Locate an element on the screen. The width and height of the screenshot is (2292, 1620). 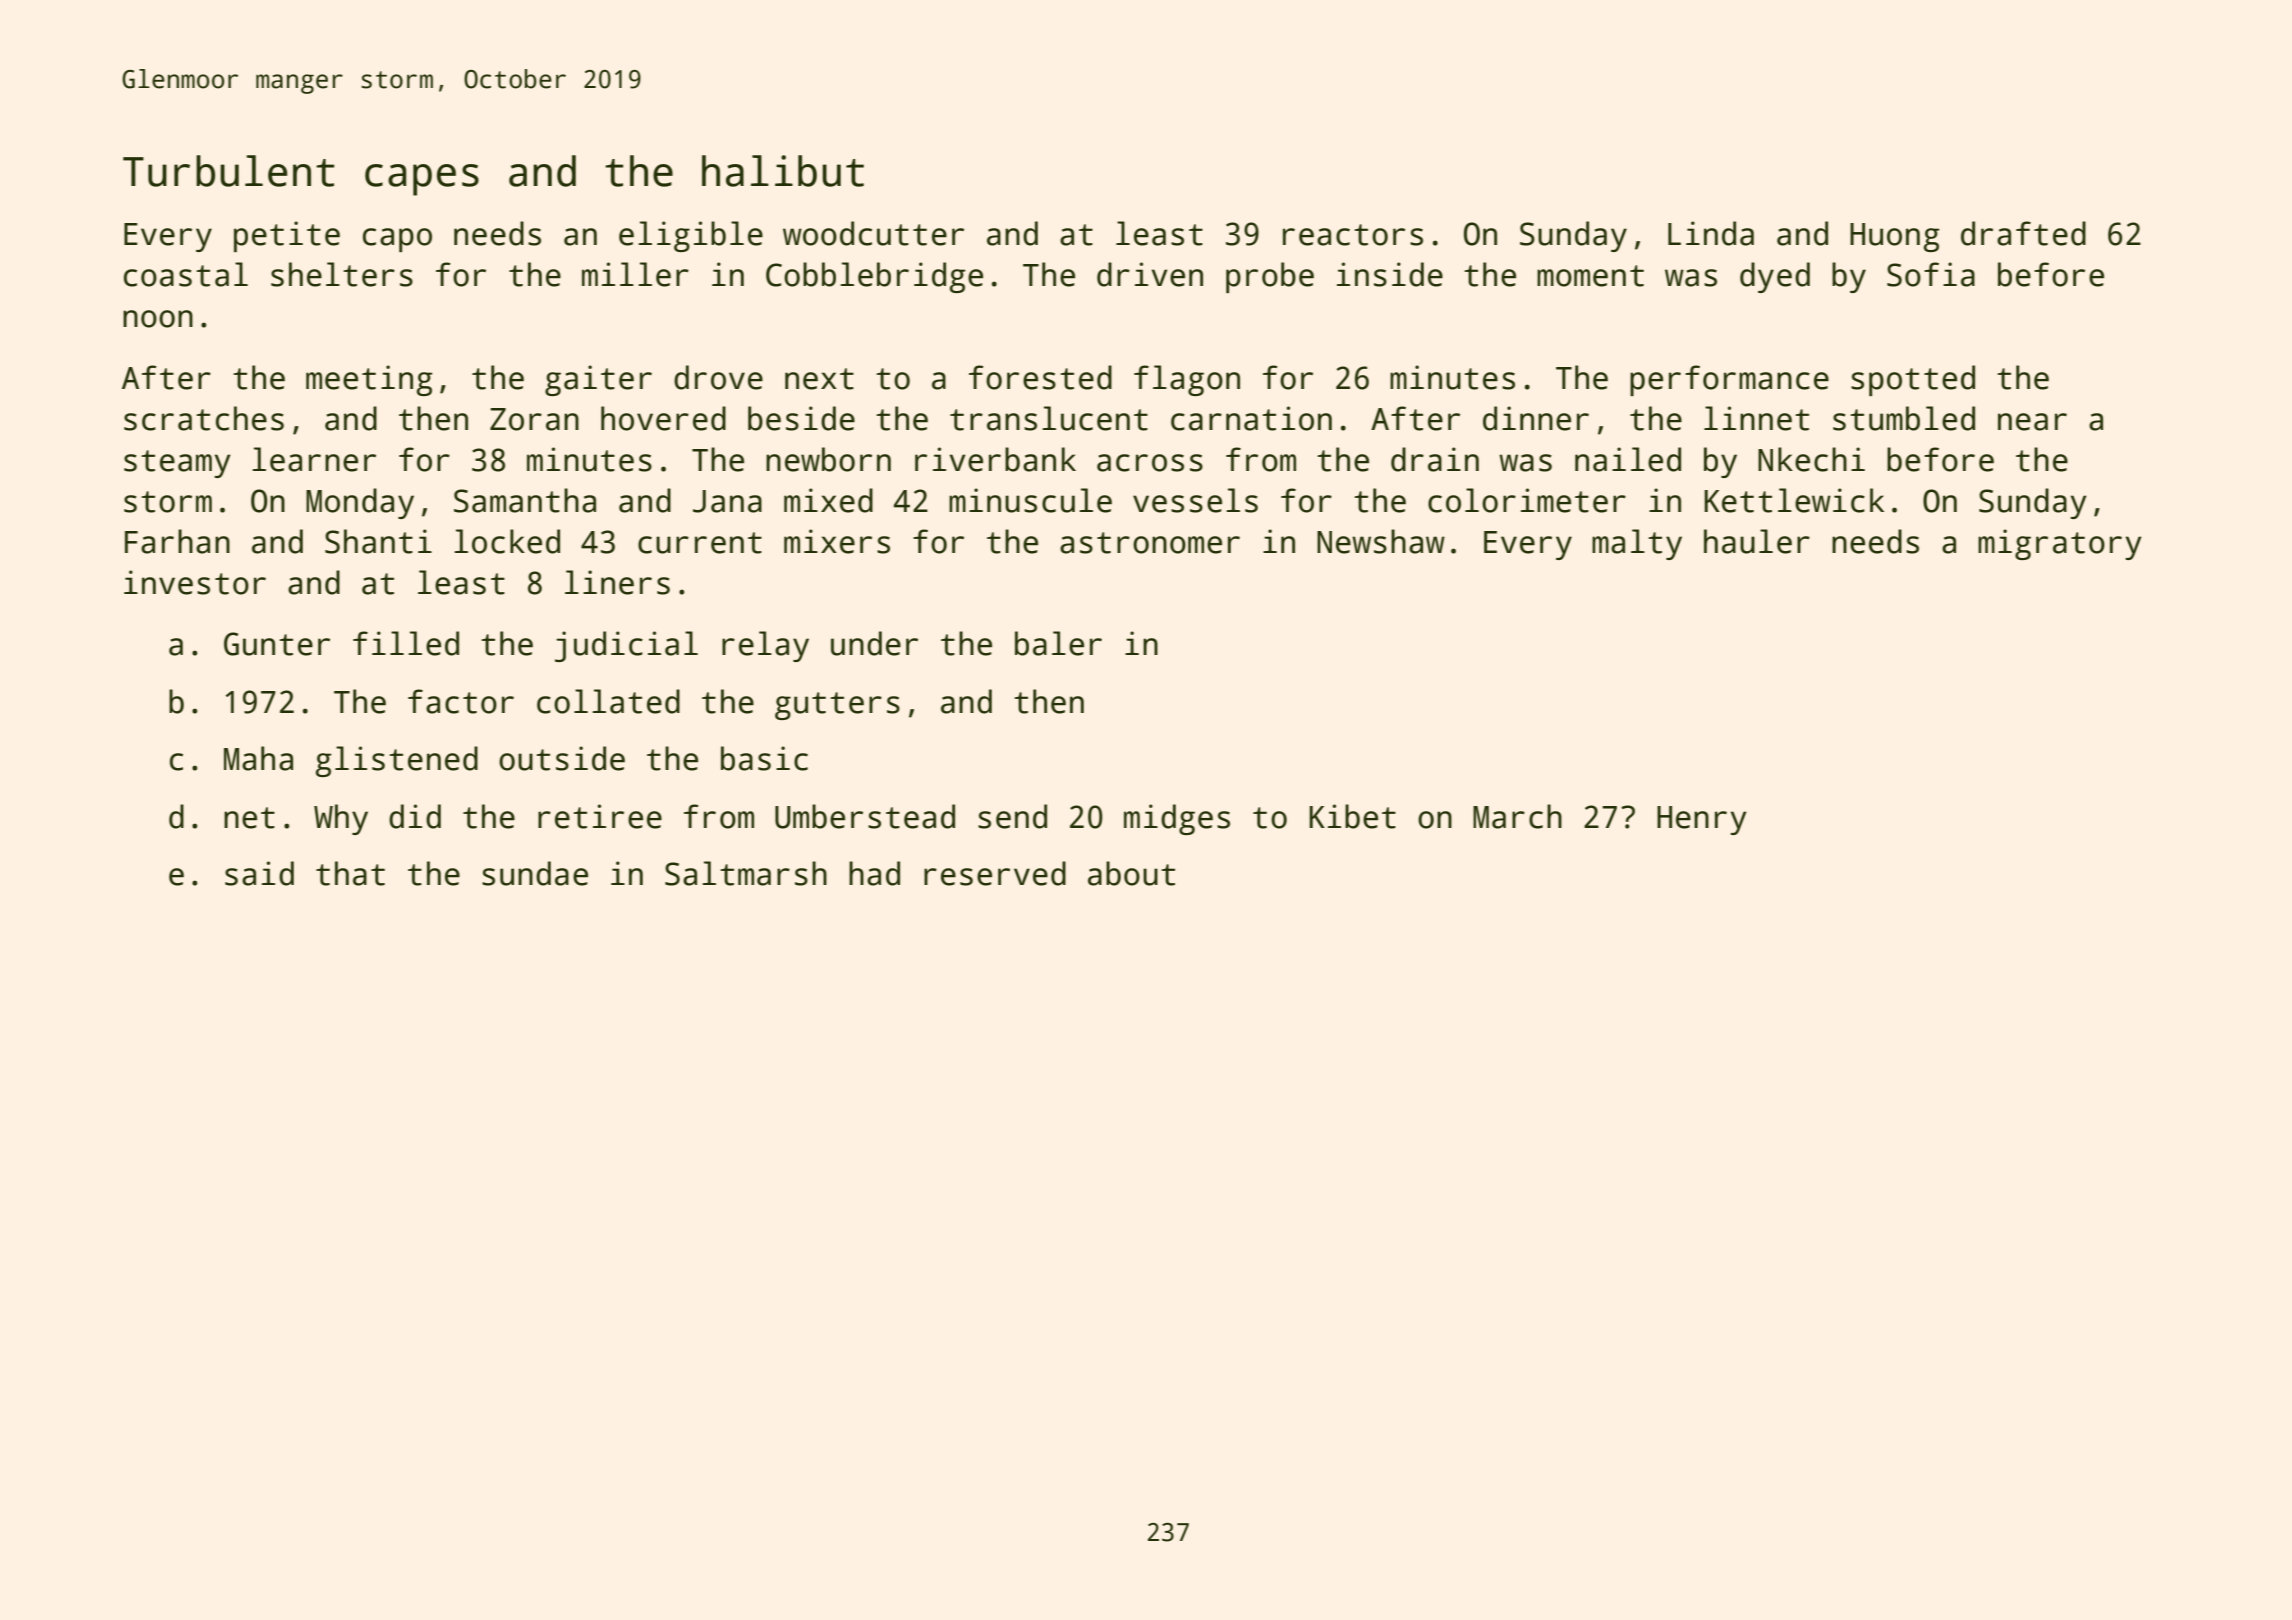
about is located at coordinates (1131, 873).
